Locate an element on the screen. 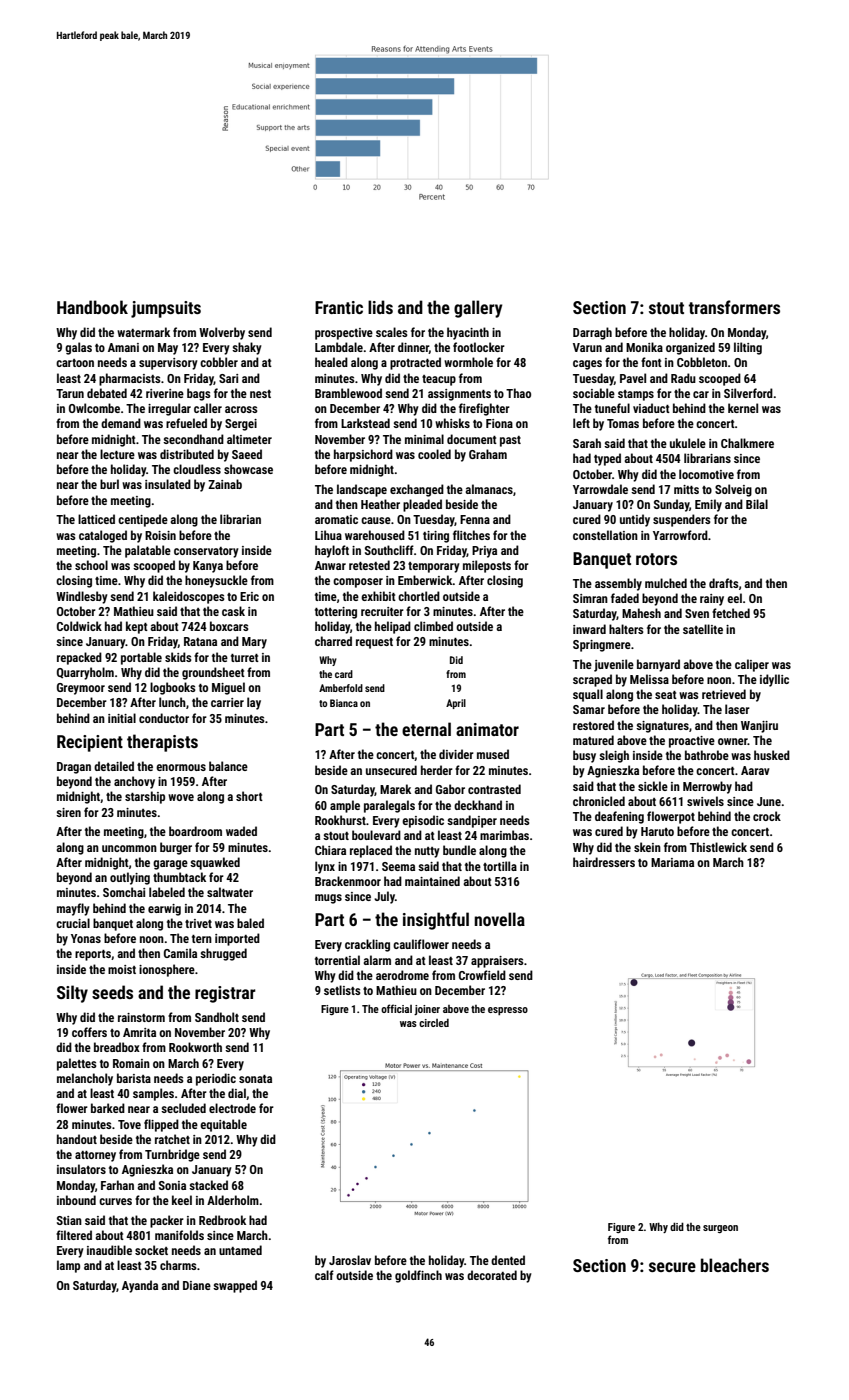  charms is located at coordinates (178, 1265).
